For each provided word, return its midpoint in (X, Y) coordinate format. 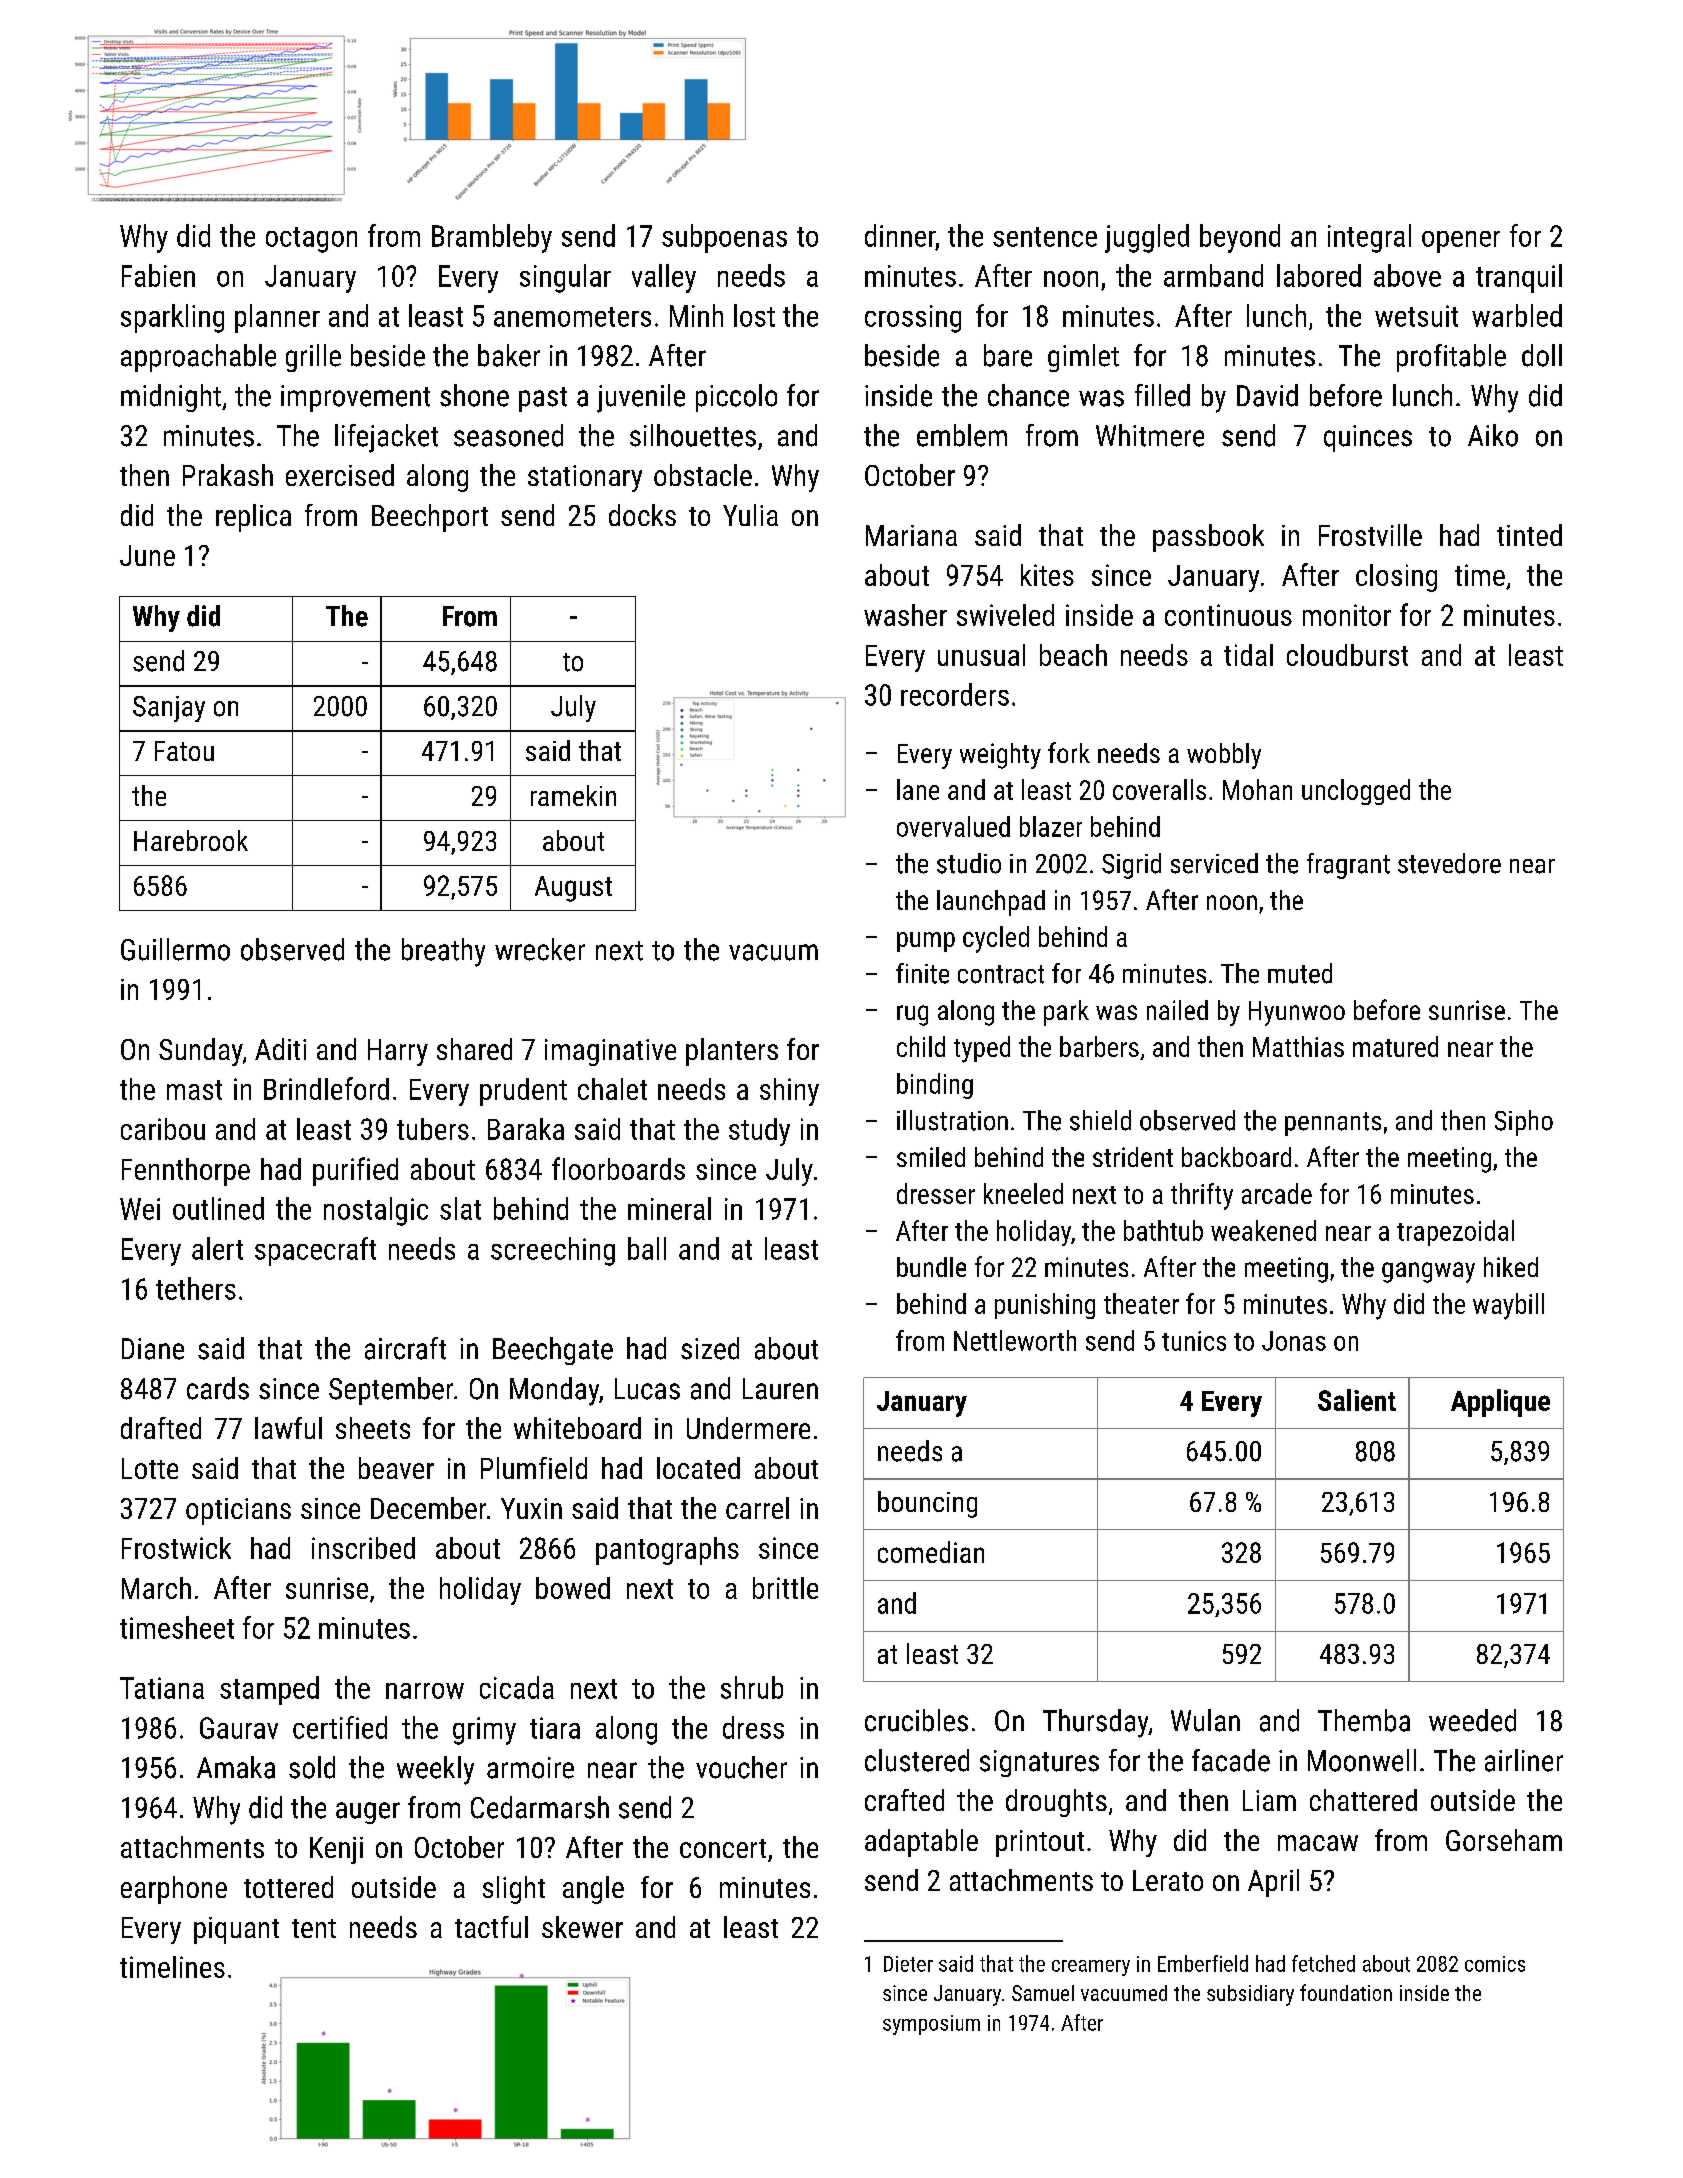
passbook (1208, 538)
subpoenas (724, 238)
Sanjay (169, 709)
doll (1542, 355)
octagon (311, 240)
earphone (174, 1890)
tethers (196, 1288)
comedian (931, 1552)
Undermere (748, 1428)
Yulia (750, 515)
